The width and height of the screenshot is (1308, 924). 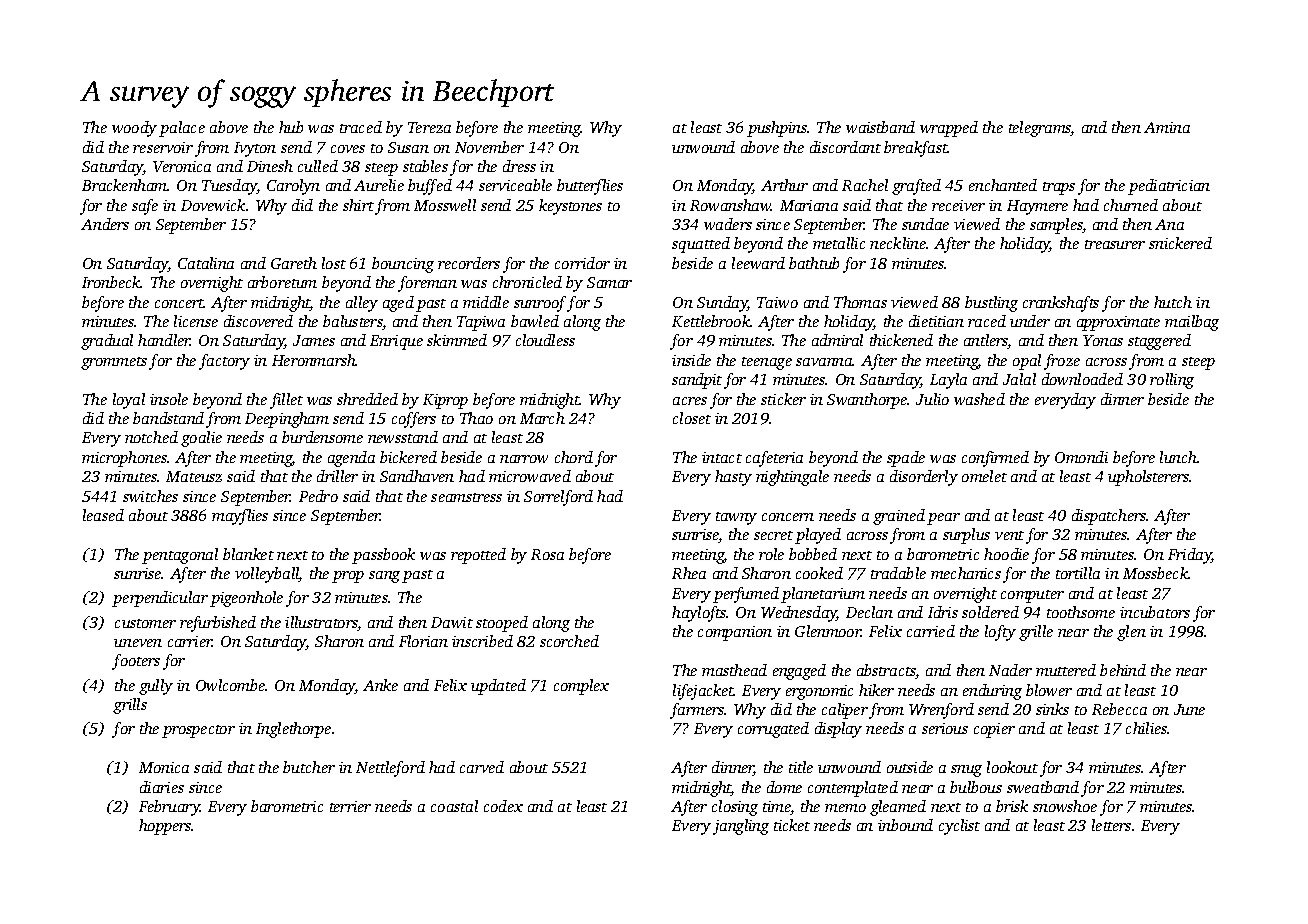 I want to click on letters, so click(x=1111, y=825).
